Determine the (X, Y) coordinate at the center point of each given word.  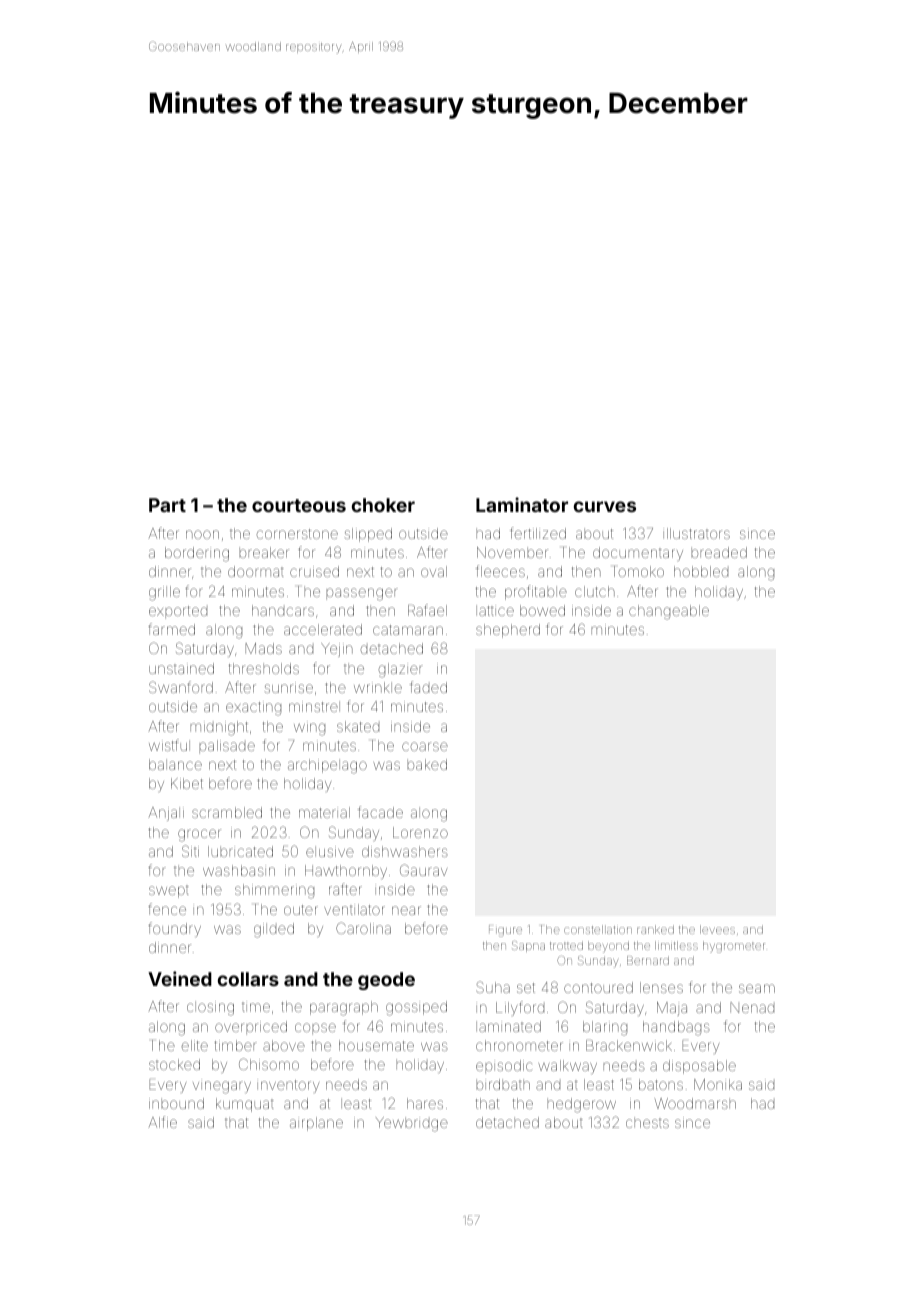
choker (383, 505)
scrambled (227, 812)
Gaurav (424, 870)
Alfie (162, 1122)
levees (717, 929)
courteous (299, 505)
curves (605, 506)
